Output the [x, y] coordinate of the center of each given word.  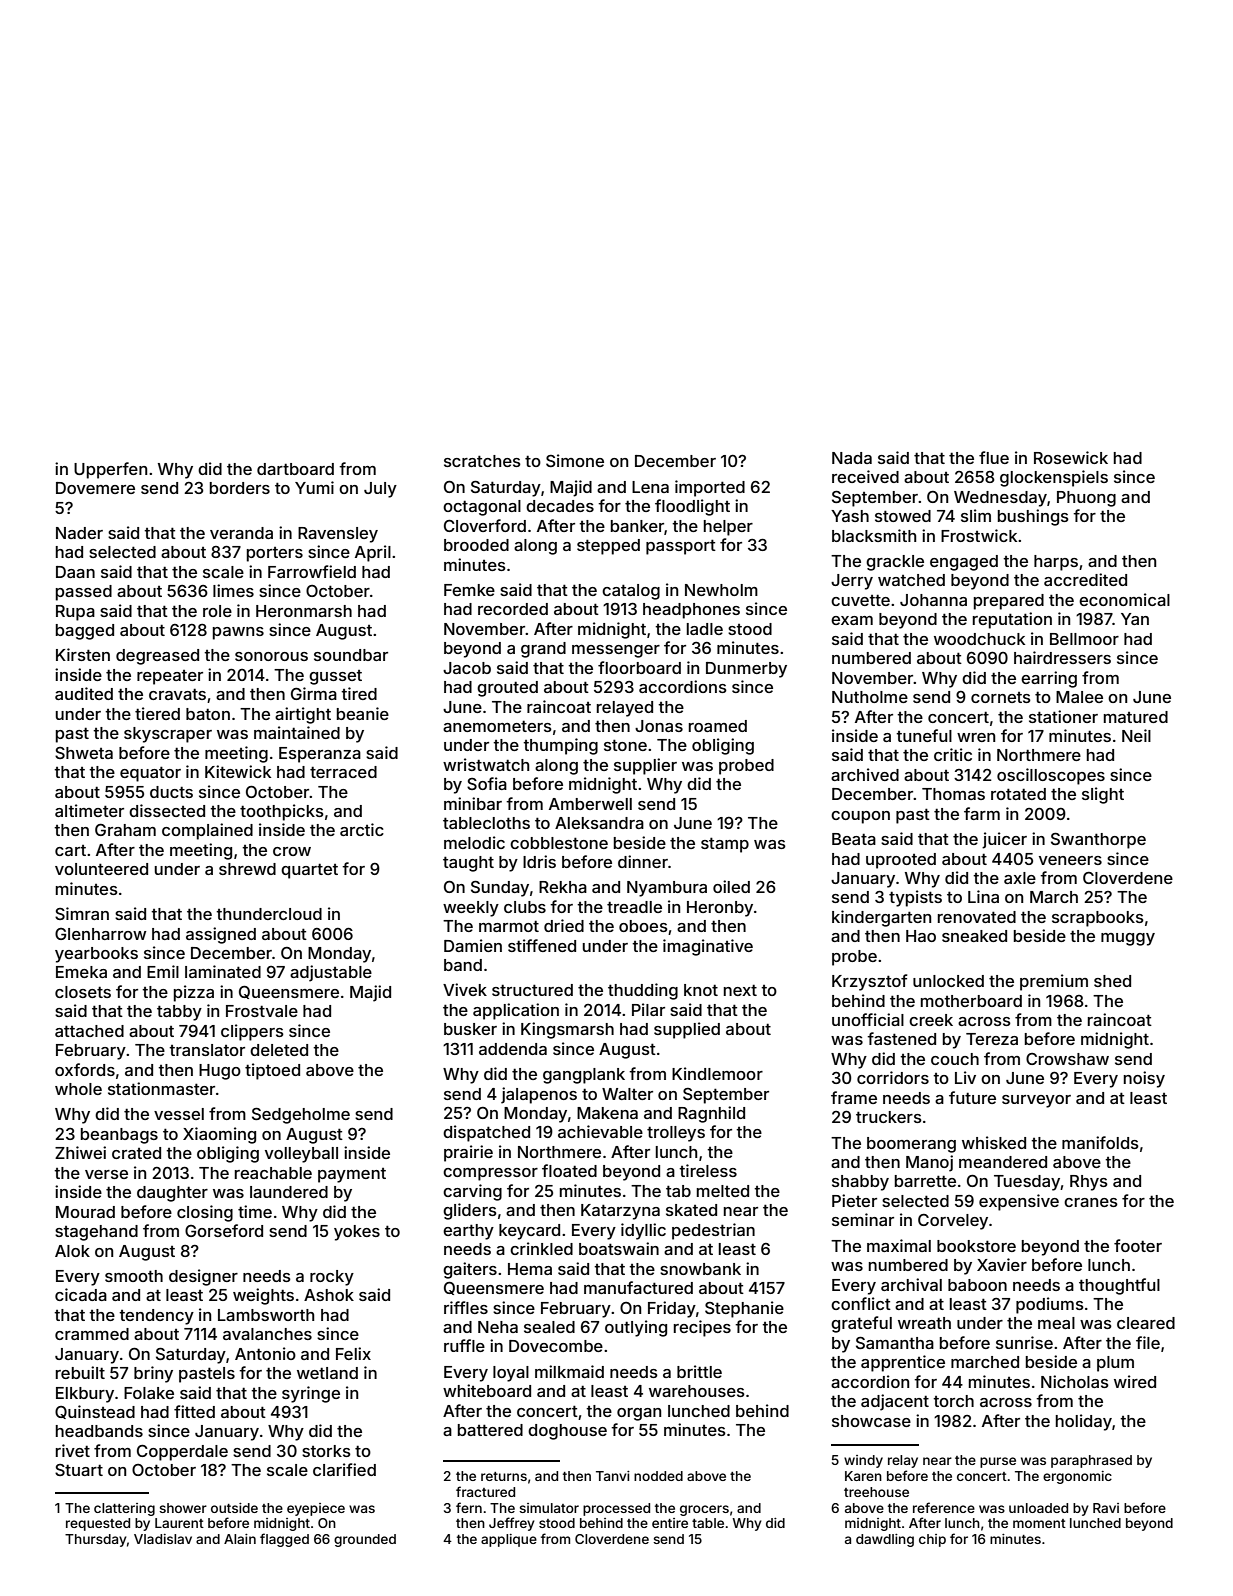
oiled [731, 886]
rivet [73, 1450]
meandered [1003, 1162]
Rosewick [1071, 457]
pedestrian [713, 1231]
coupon [860, 817]
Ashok [329, 1295]
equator [150, 774]
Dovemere [95, 488]
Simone [575, 460]
